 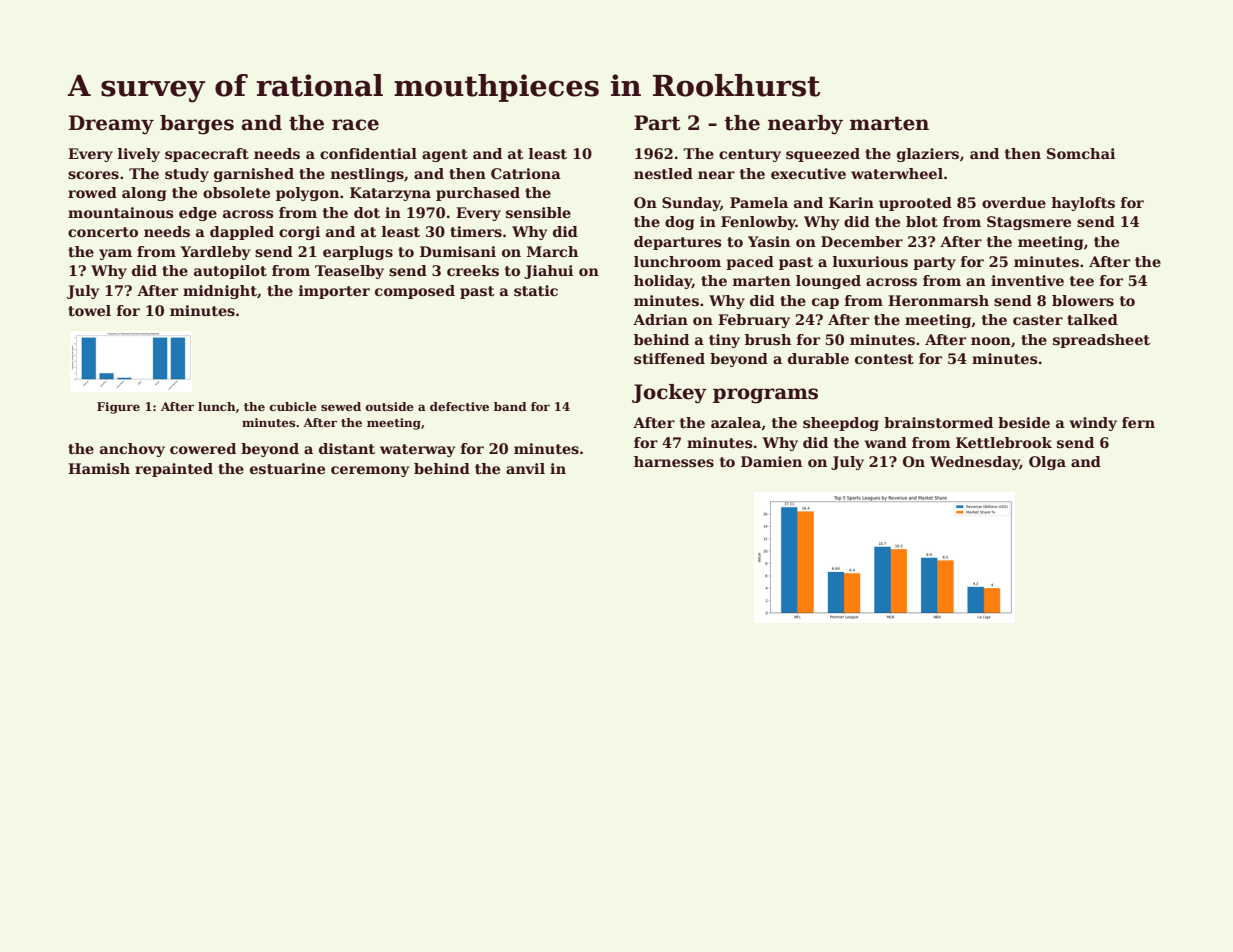 I want to click on Dreamy, so click(x=111, y=125).
